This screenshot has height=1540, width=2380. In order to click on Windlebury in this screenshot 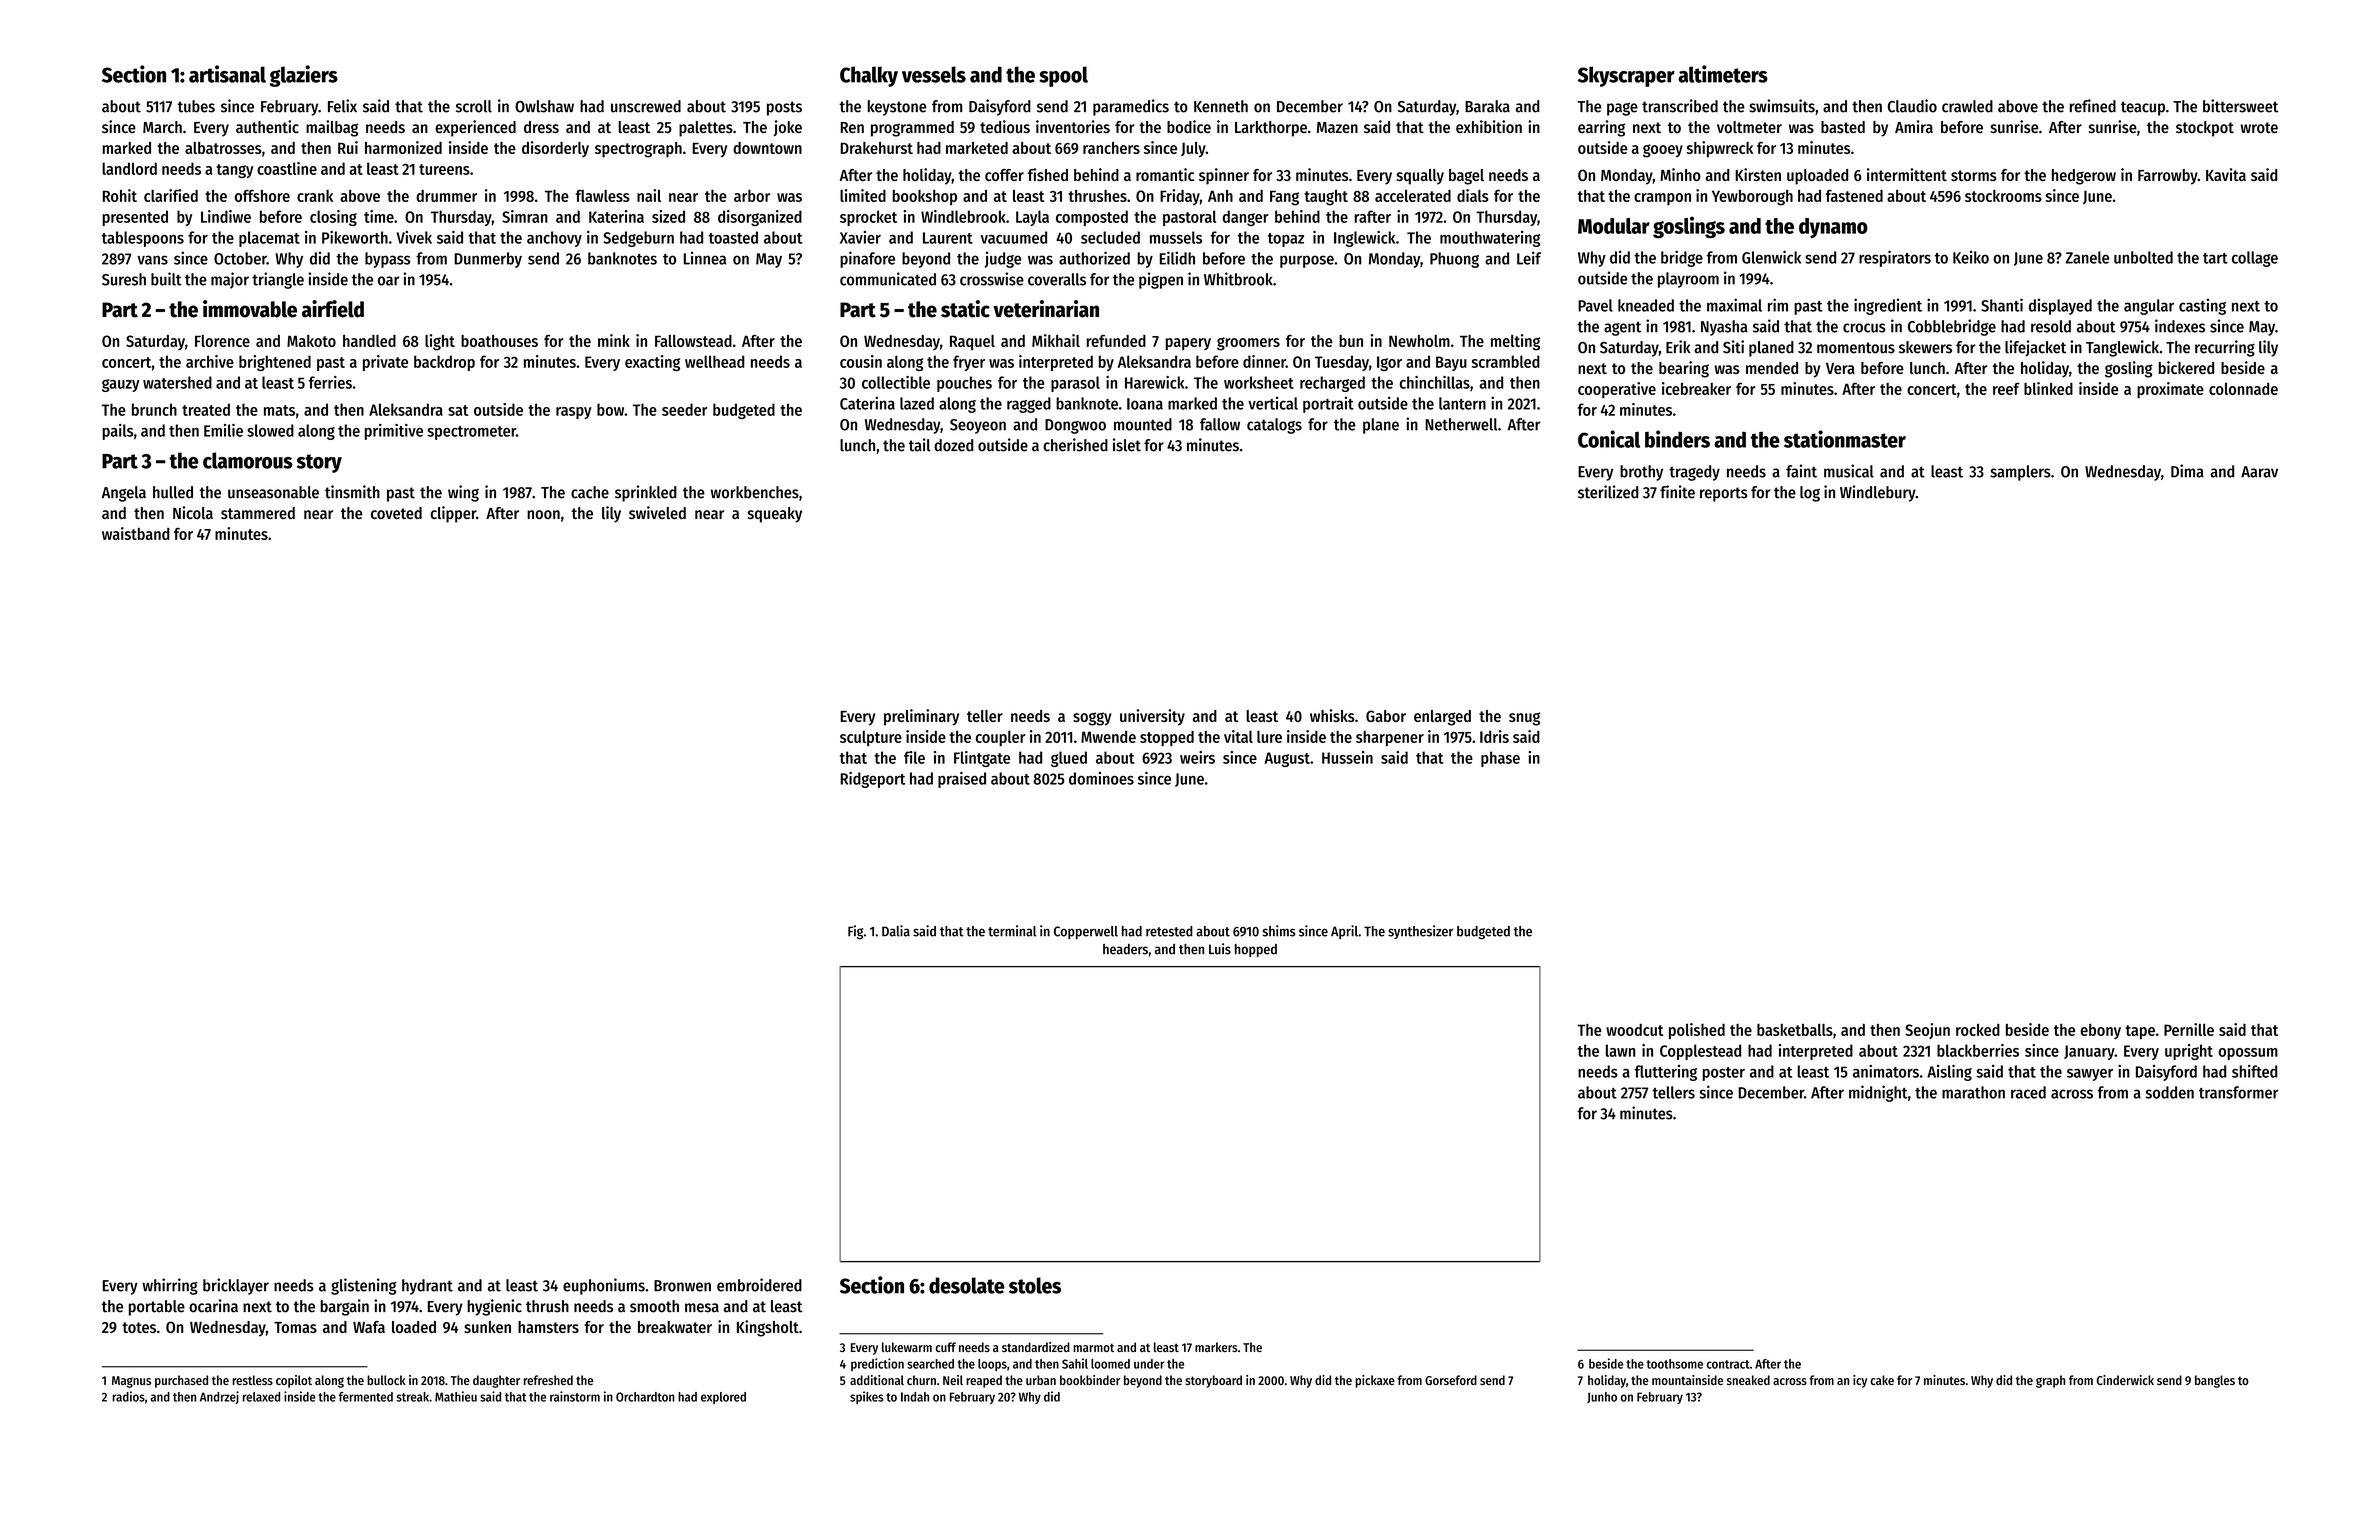, I will do `click(1878, 493)`.
